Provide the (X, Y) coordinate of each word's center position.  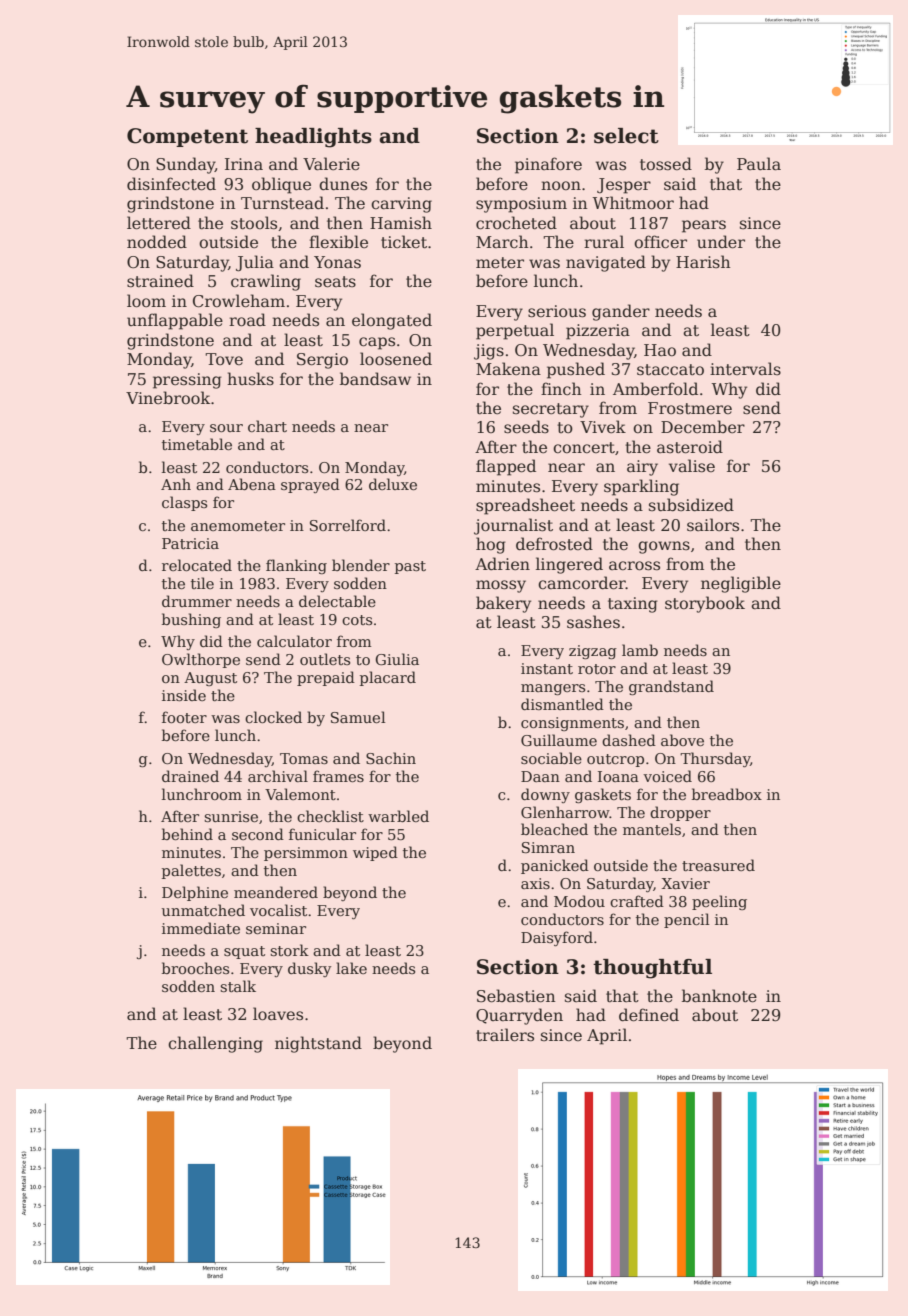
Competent (187, 137)
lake (351, 968)
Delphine (195, 893)
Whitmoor (633, 203)
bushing (191, 620)
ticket (404, 241)
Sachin (391, 758)
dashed (629, 740)
